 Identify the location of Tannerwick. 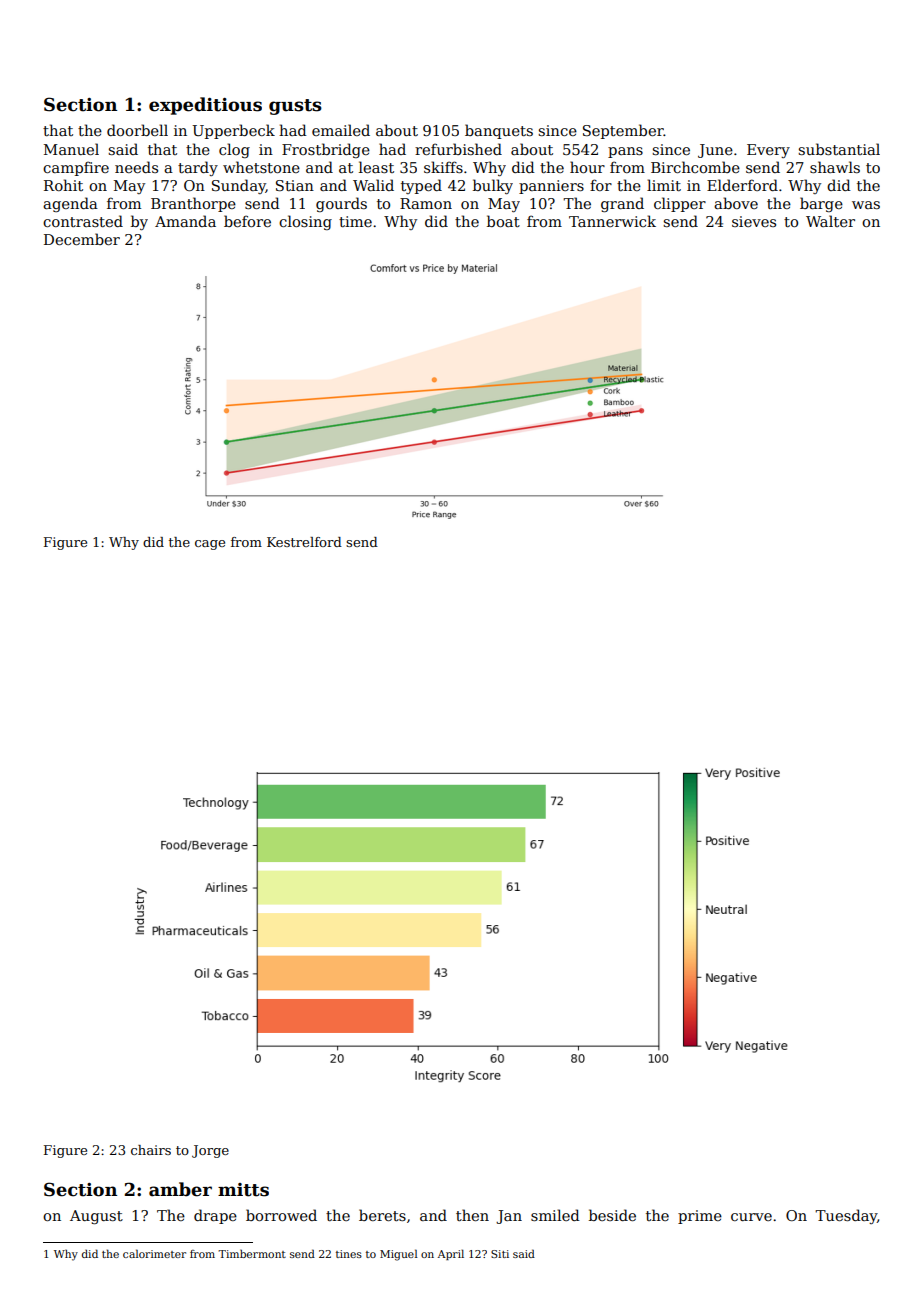
(612, 221).
